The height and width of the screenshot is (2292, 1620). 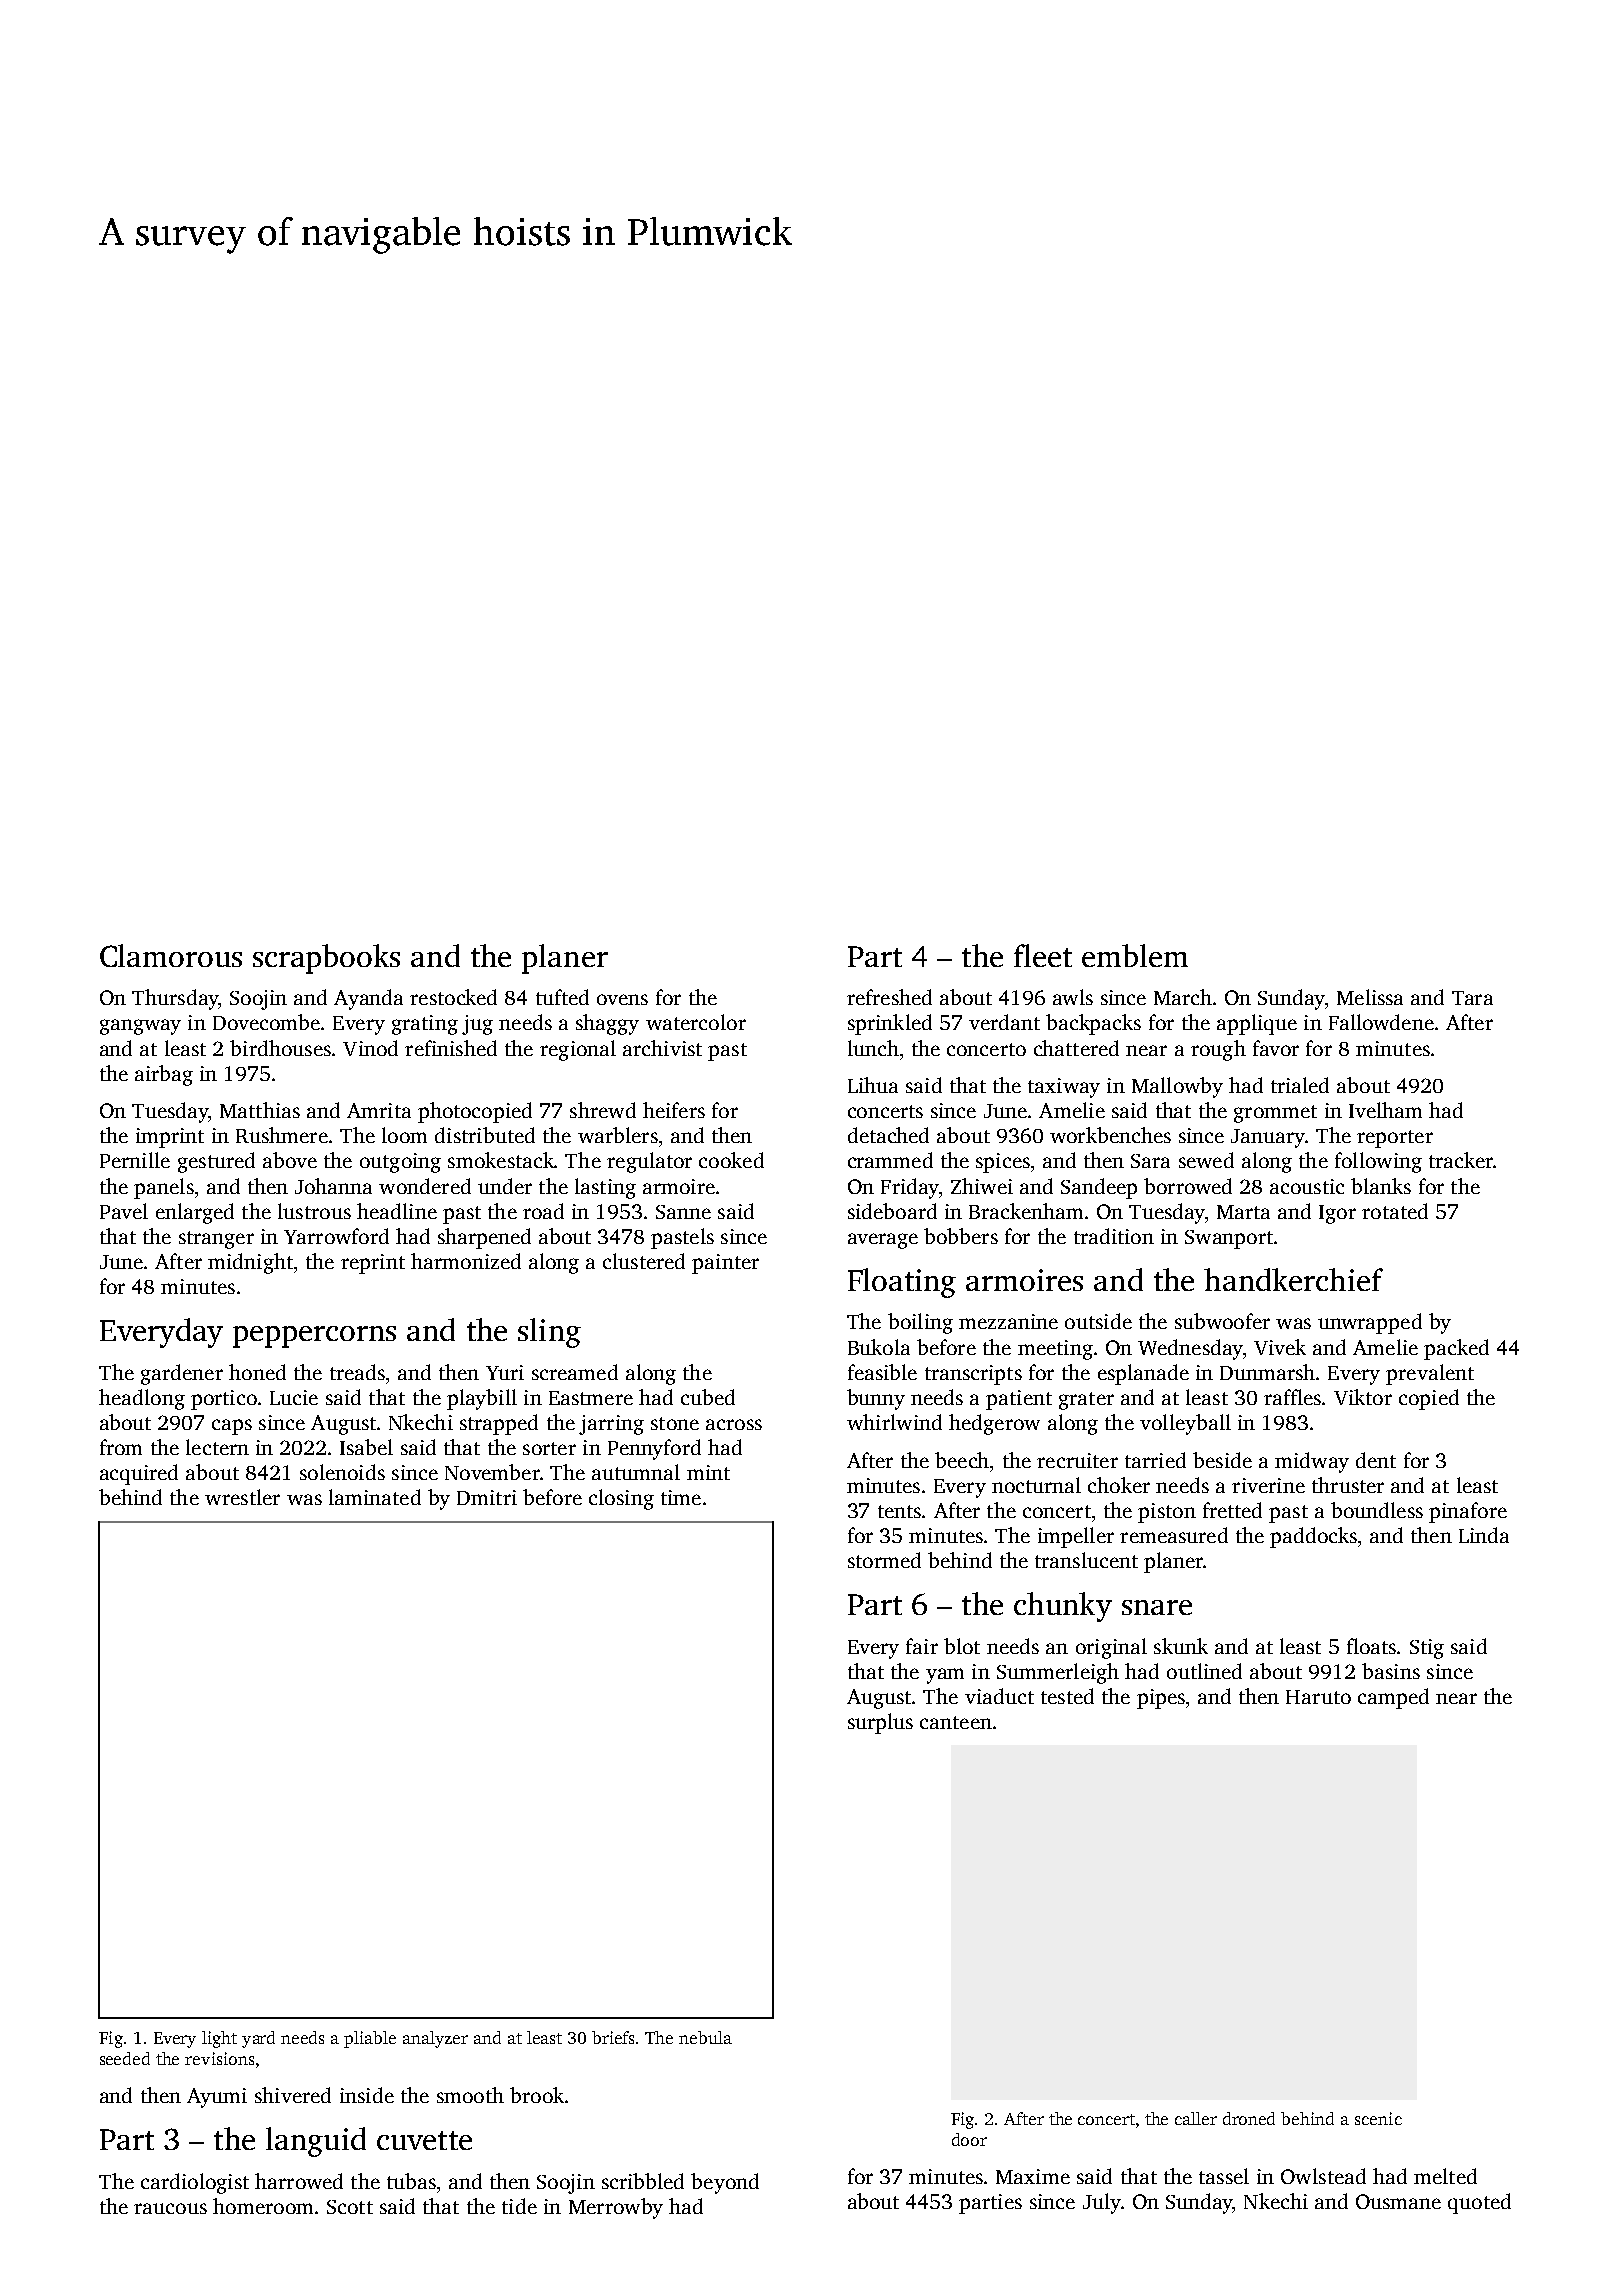 I want to click on inside, so click(x=367, y=2095).
